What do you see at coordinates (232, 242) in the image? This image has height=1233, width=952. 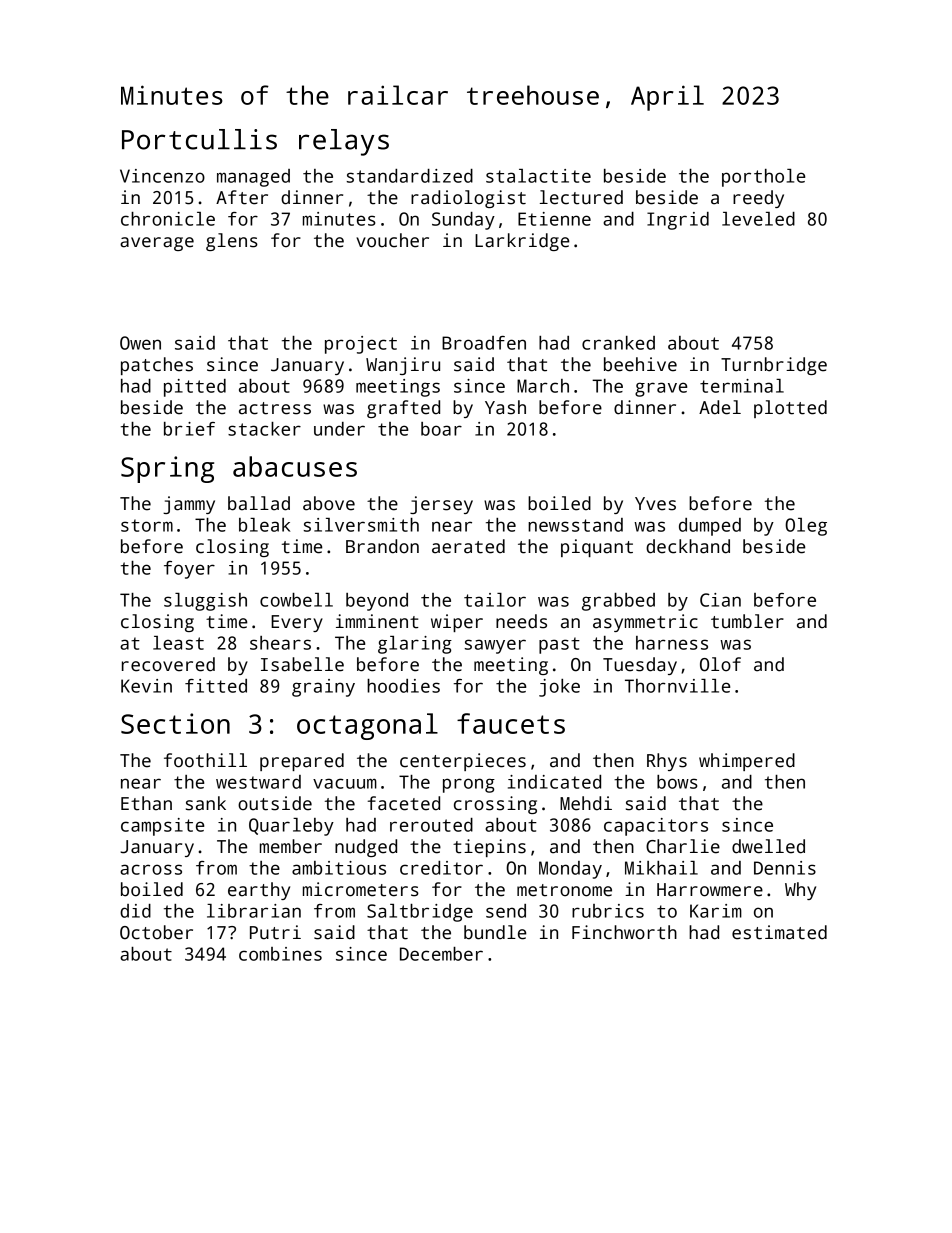 I see `glens` at bounding box center [232, 242].
